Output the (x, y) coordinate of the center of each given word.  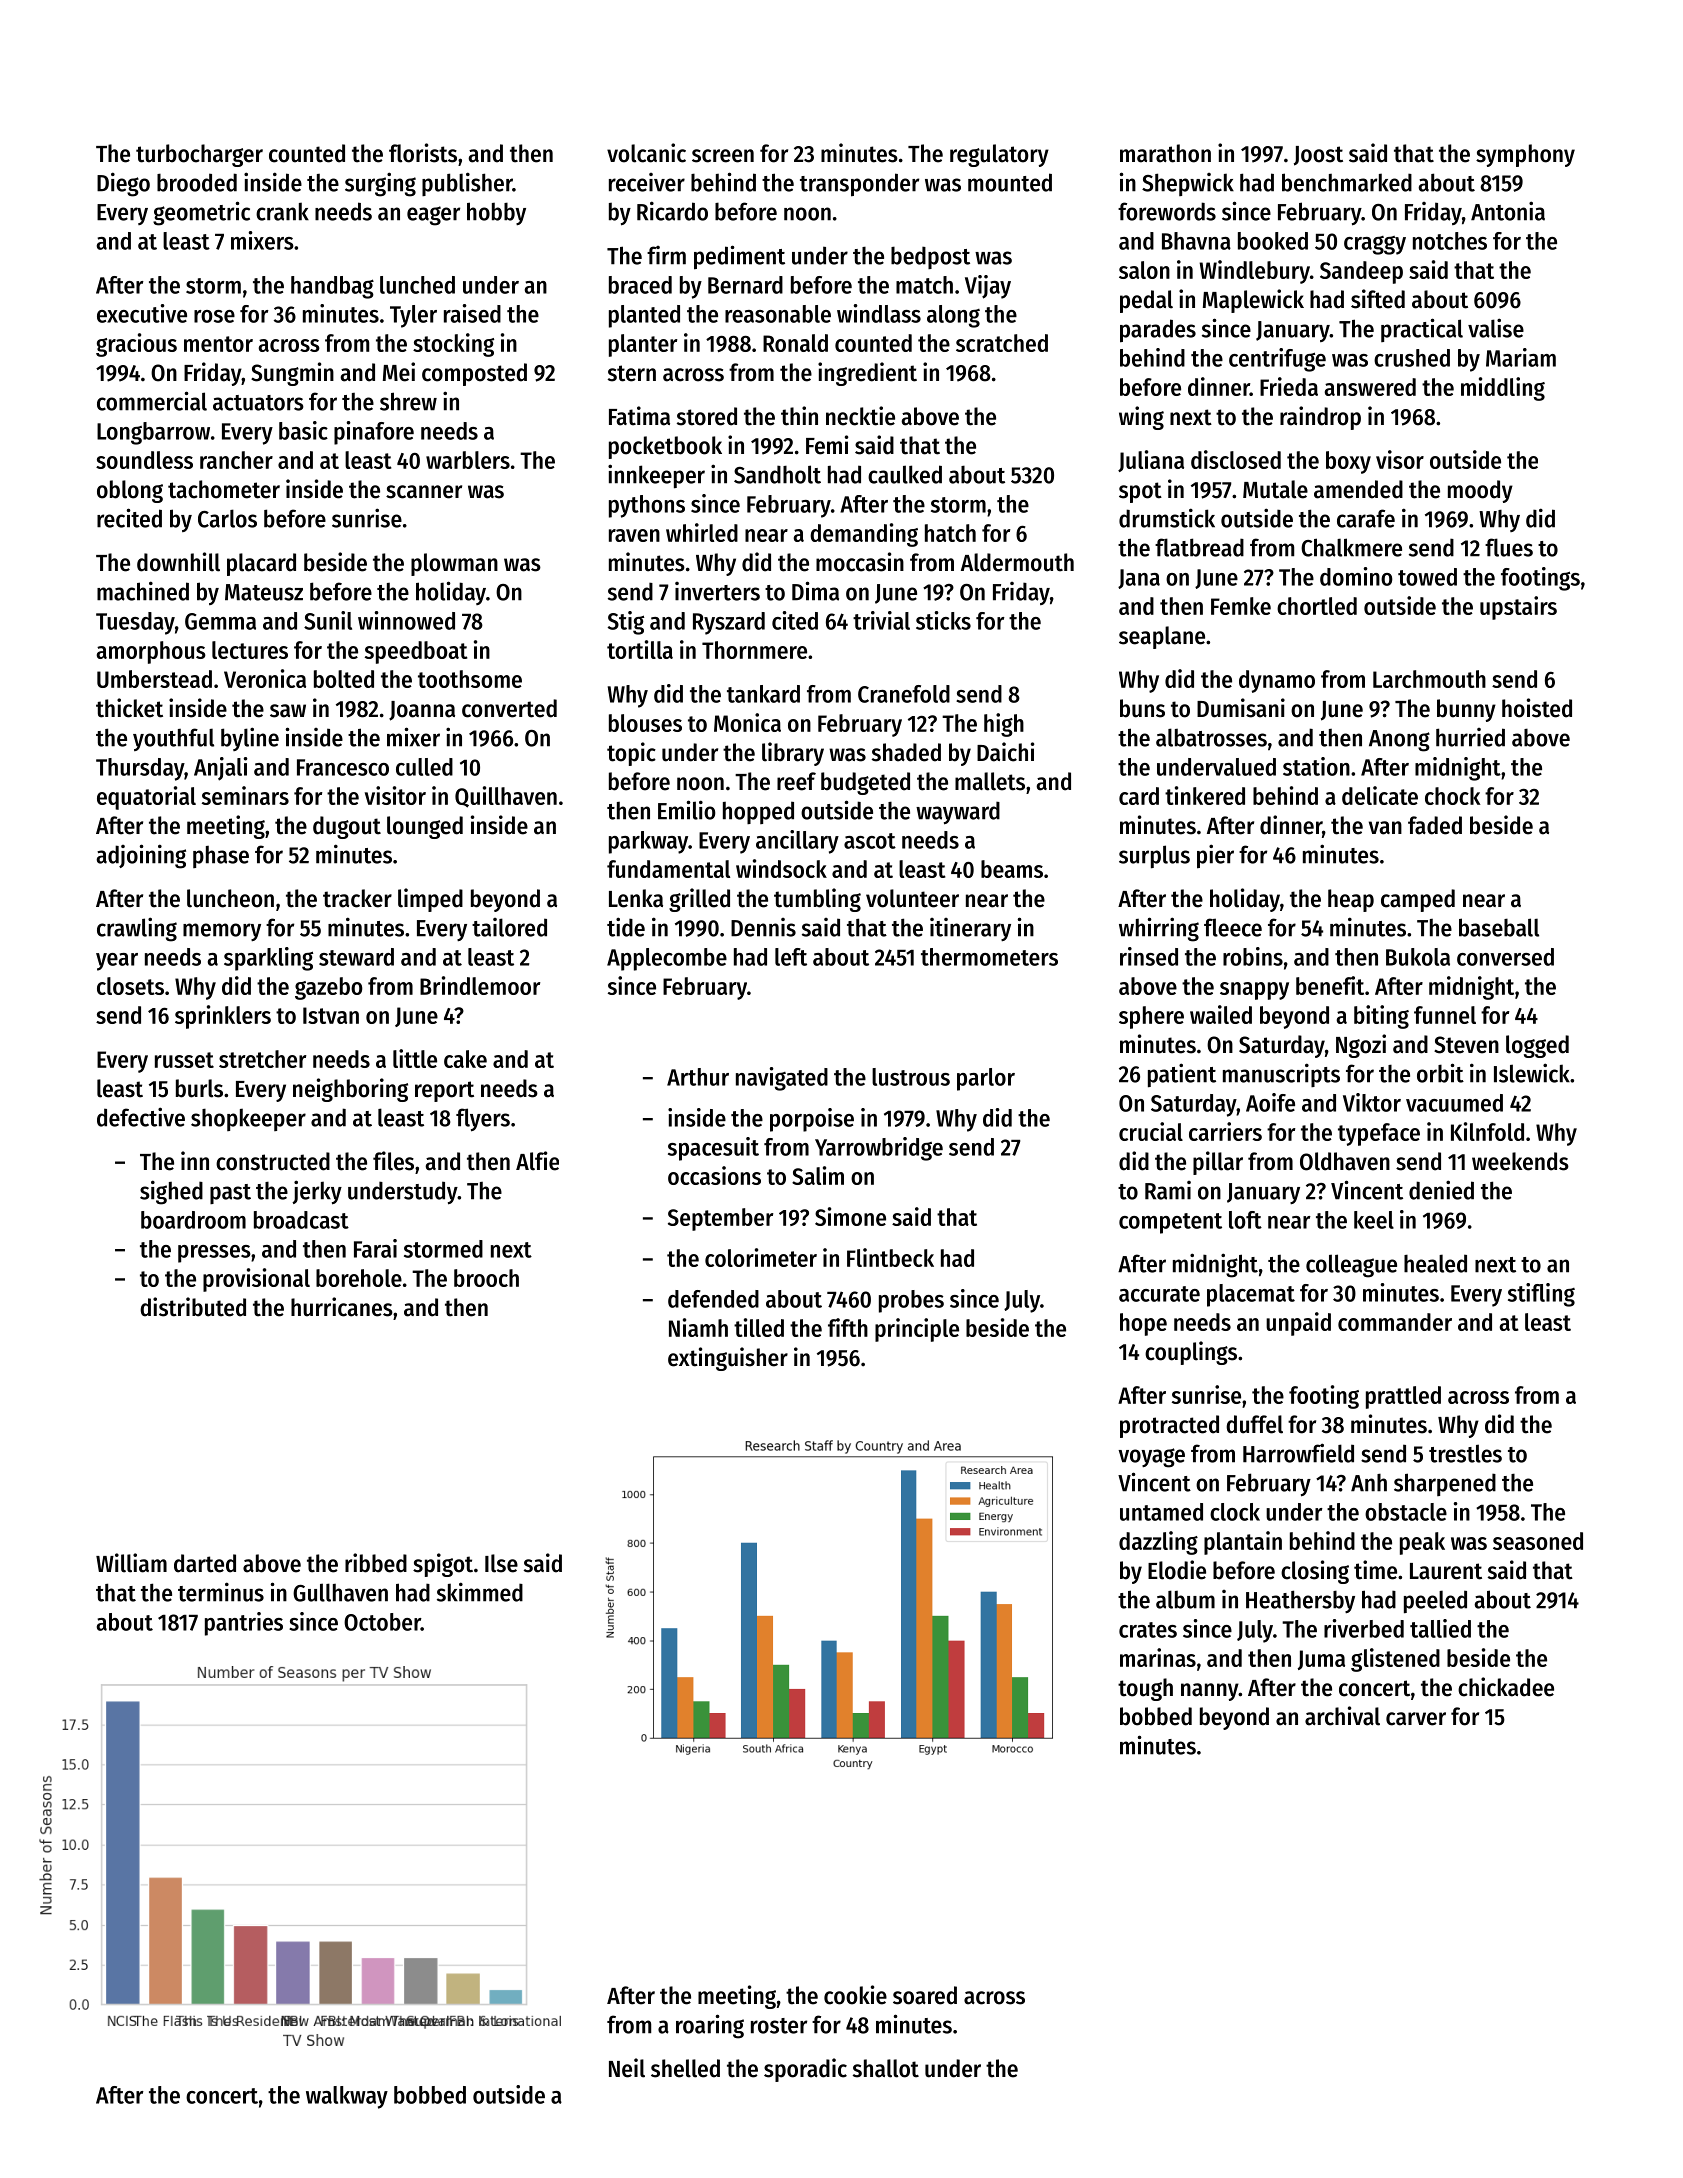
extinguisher (728, 1359)
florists (423, 153)
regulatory (999, 155)
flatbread (1199, 547)
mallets (990, 781)
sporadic (805, 2070)
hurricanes (342, 1307)
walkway (347, 2097)
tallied (1440, 1628)
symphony (1525, 155)
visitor (395, 795)
